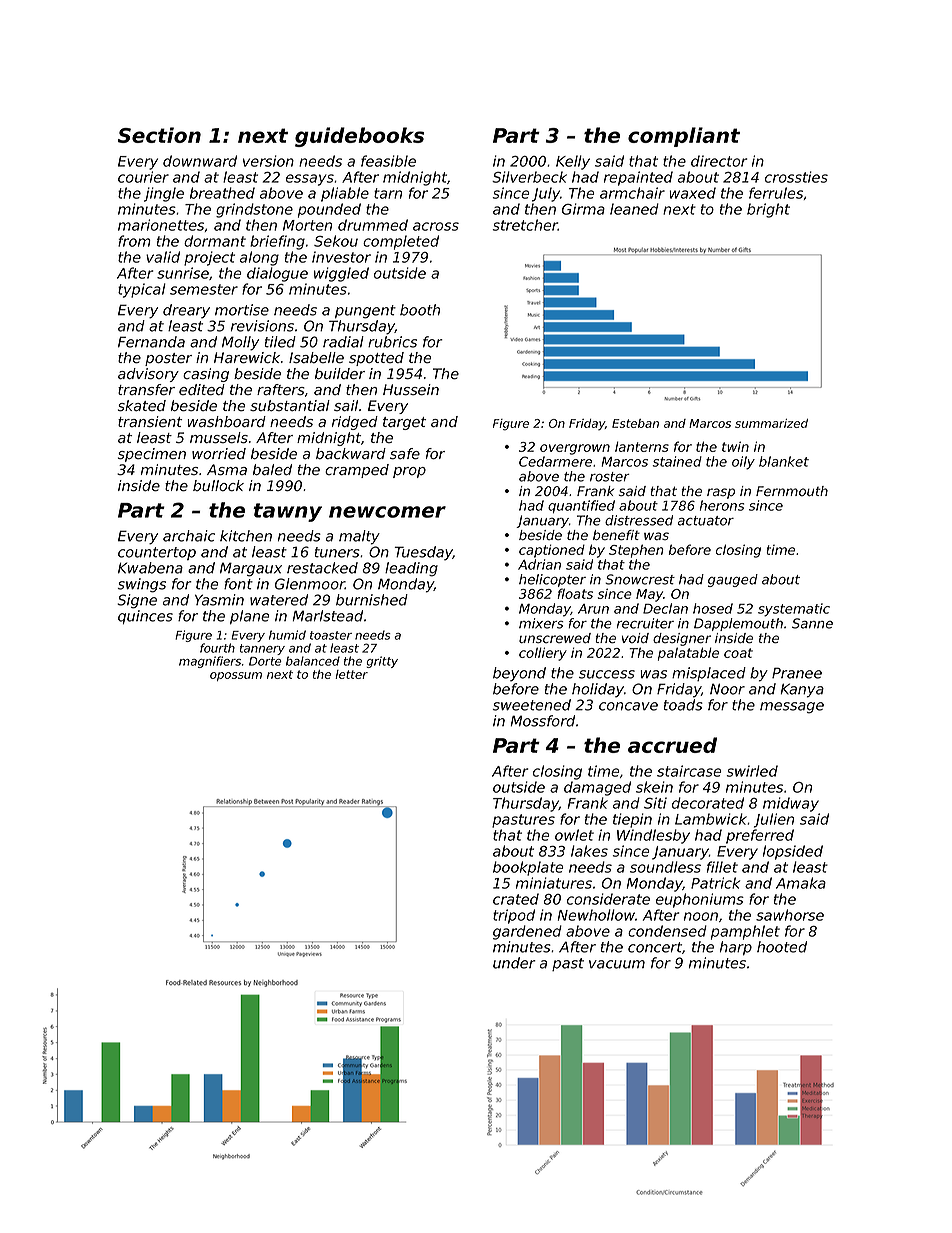 This image has width=952, height=1233. What do you see at coordinates (684, 137) in the image?
I see `compliant` at bounding box center [684, 137].
